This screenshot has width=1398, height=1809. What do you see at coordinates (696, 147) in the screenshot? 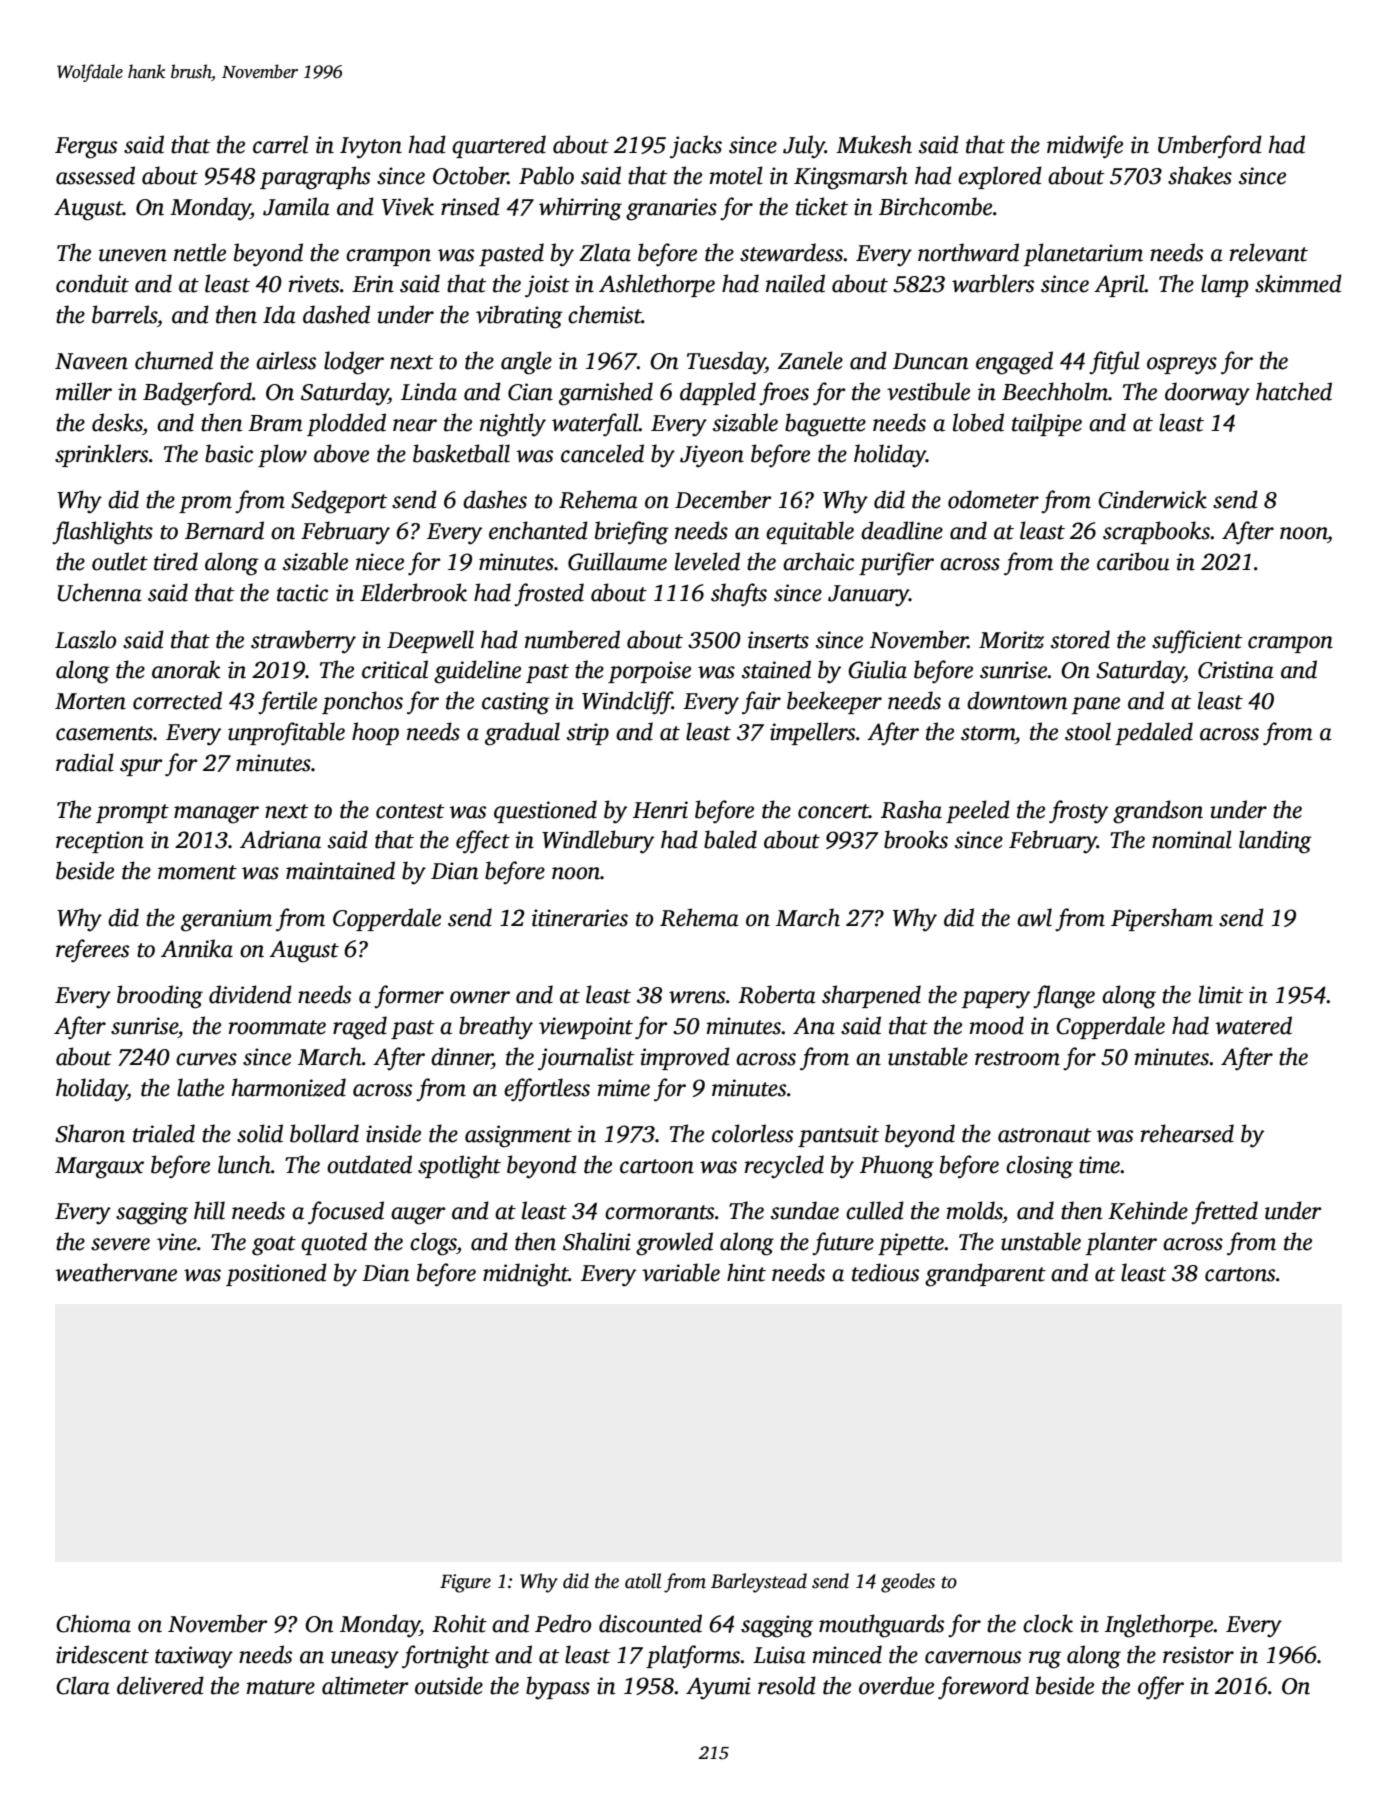
I see `jacks` at bounding box center [696, 147].
